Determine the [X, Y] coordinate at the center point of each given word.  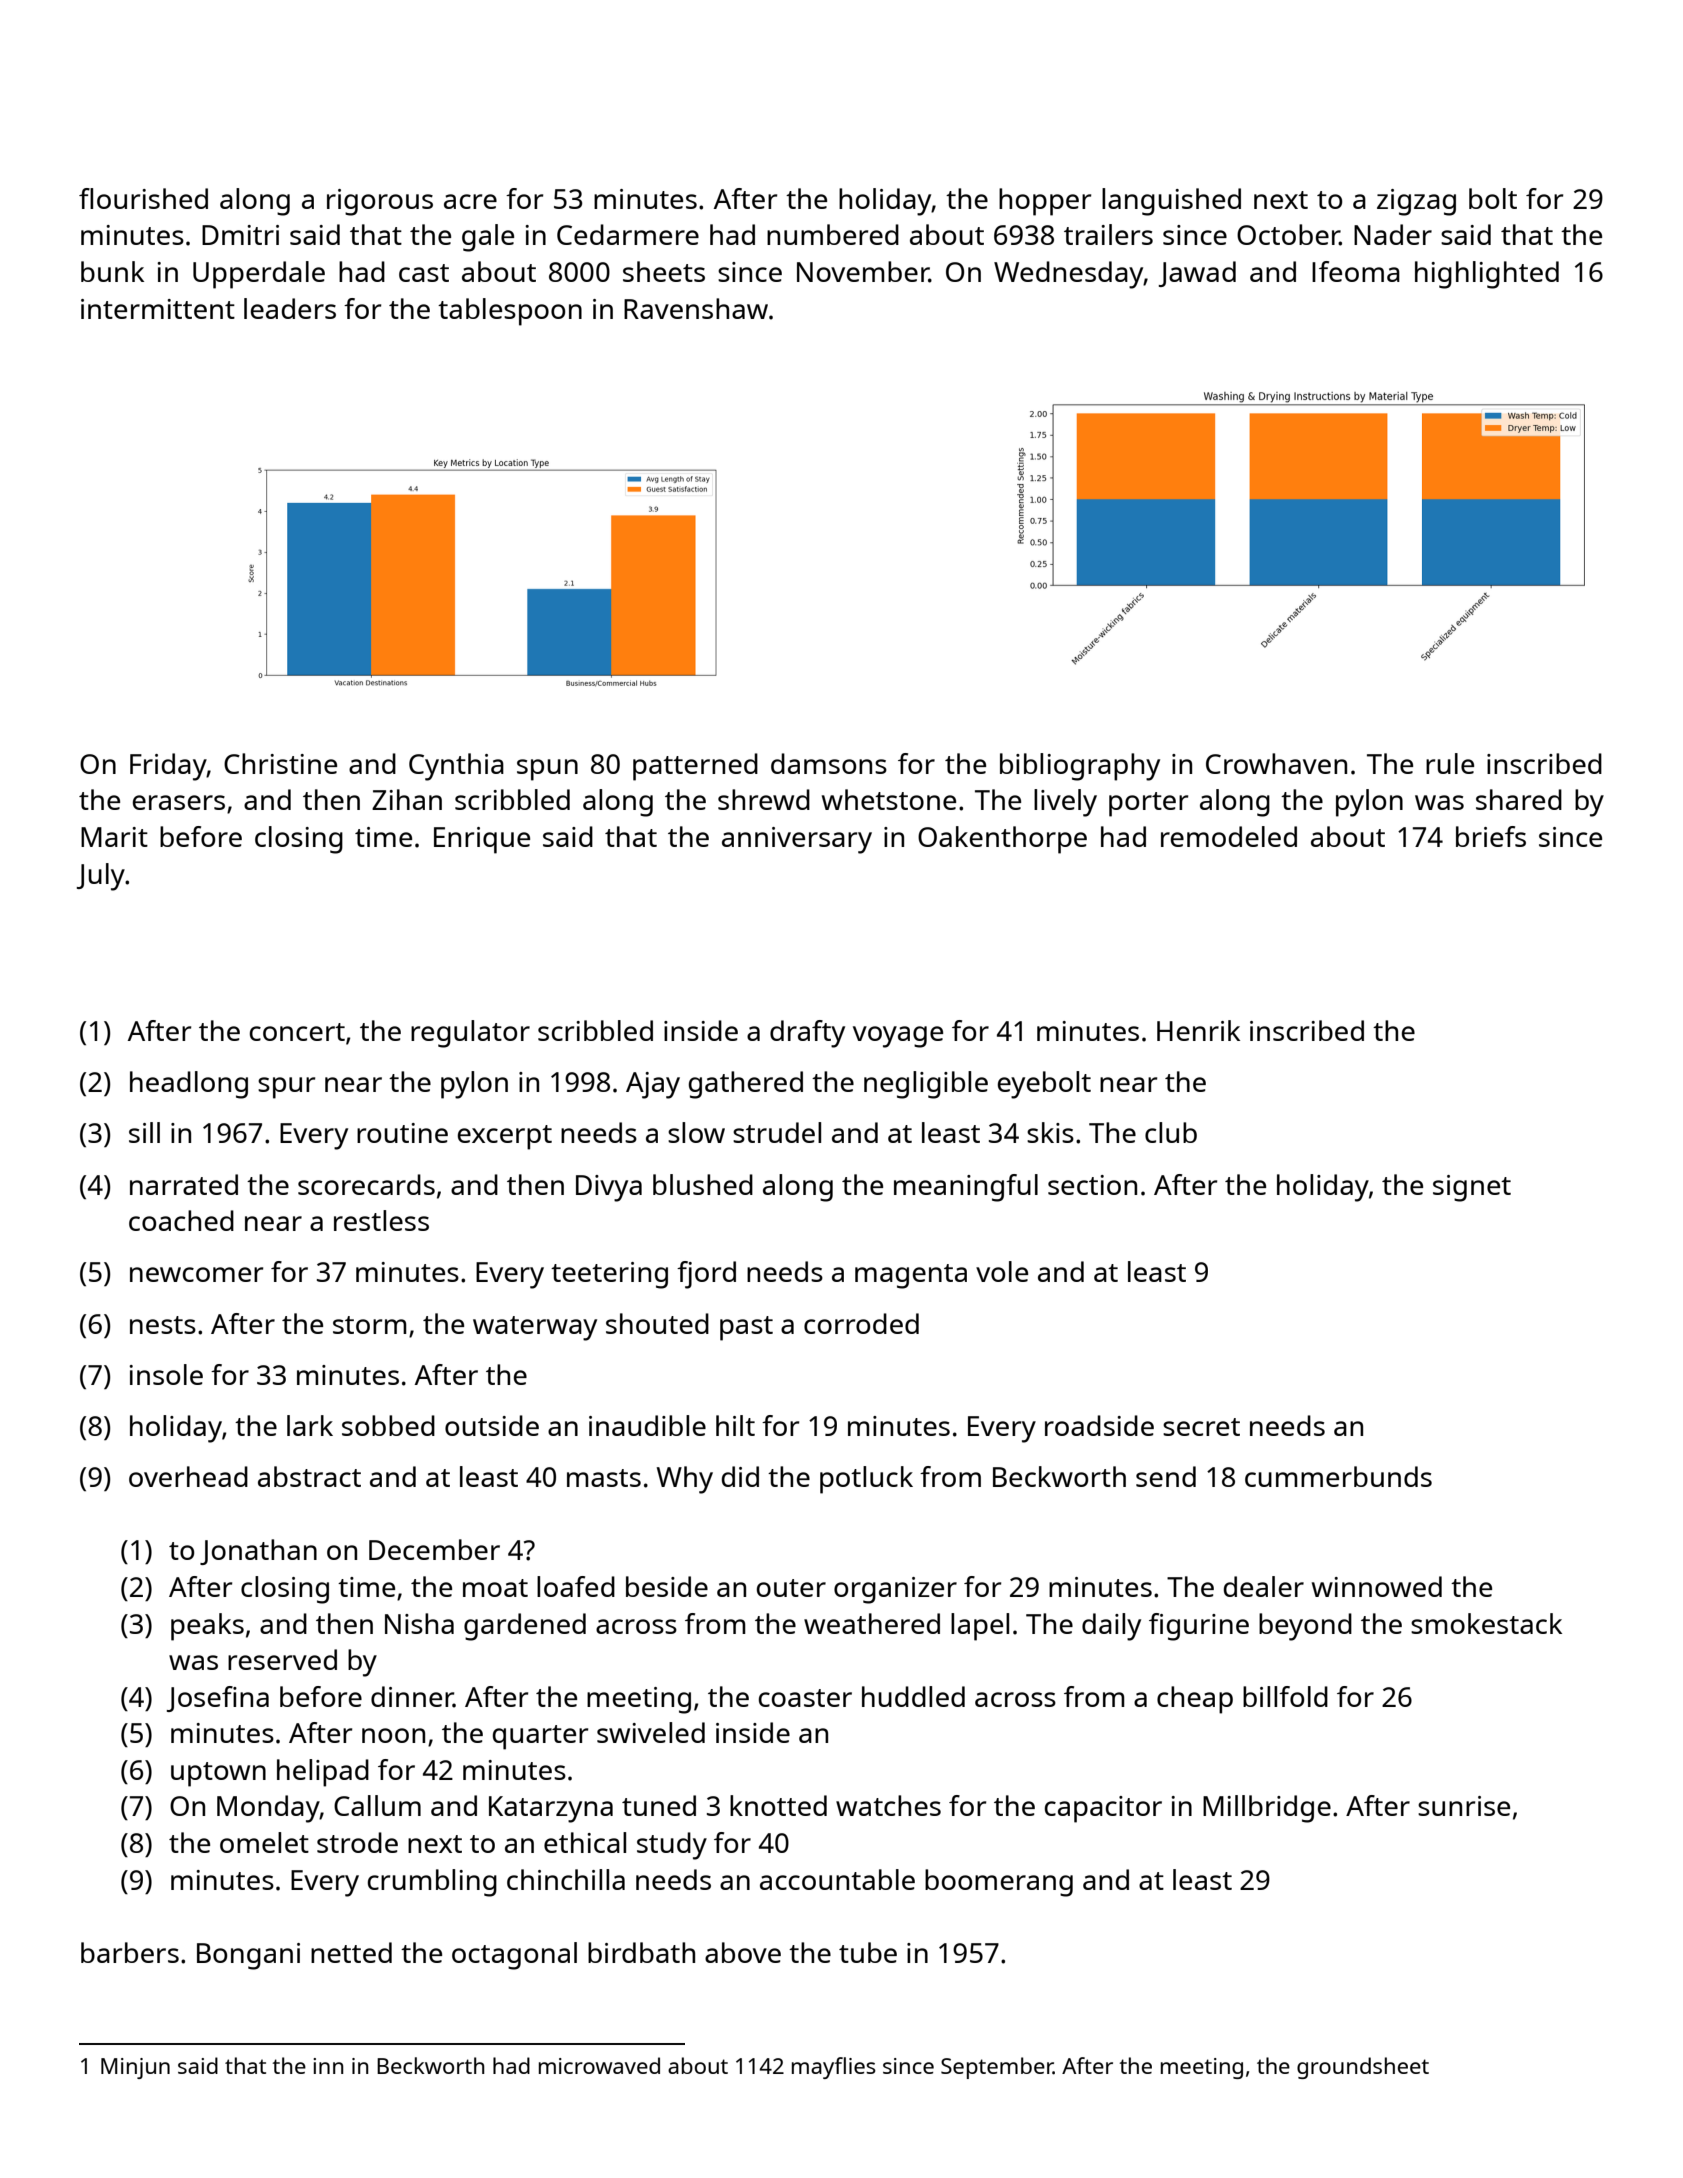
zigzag [1416, 202]
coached [181, 1220]
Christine [280, 763]
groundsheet [1363, 2068]
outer [791, 1588]
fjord [706, 1275]
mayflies [834, 2068]
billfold [1285, 1696]
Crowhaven [1276, 763]
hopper [1045, 202]
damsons [829, 763]
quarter [540, 1737]
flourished [143, 198]
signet [1472, 1188]
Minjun [135, 2068]
